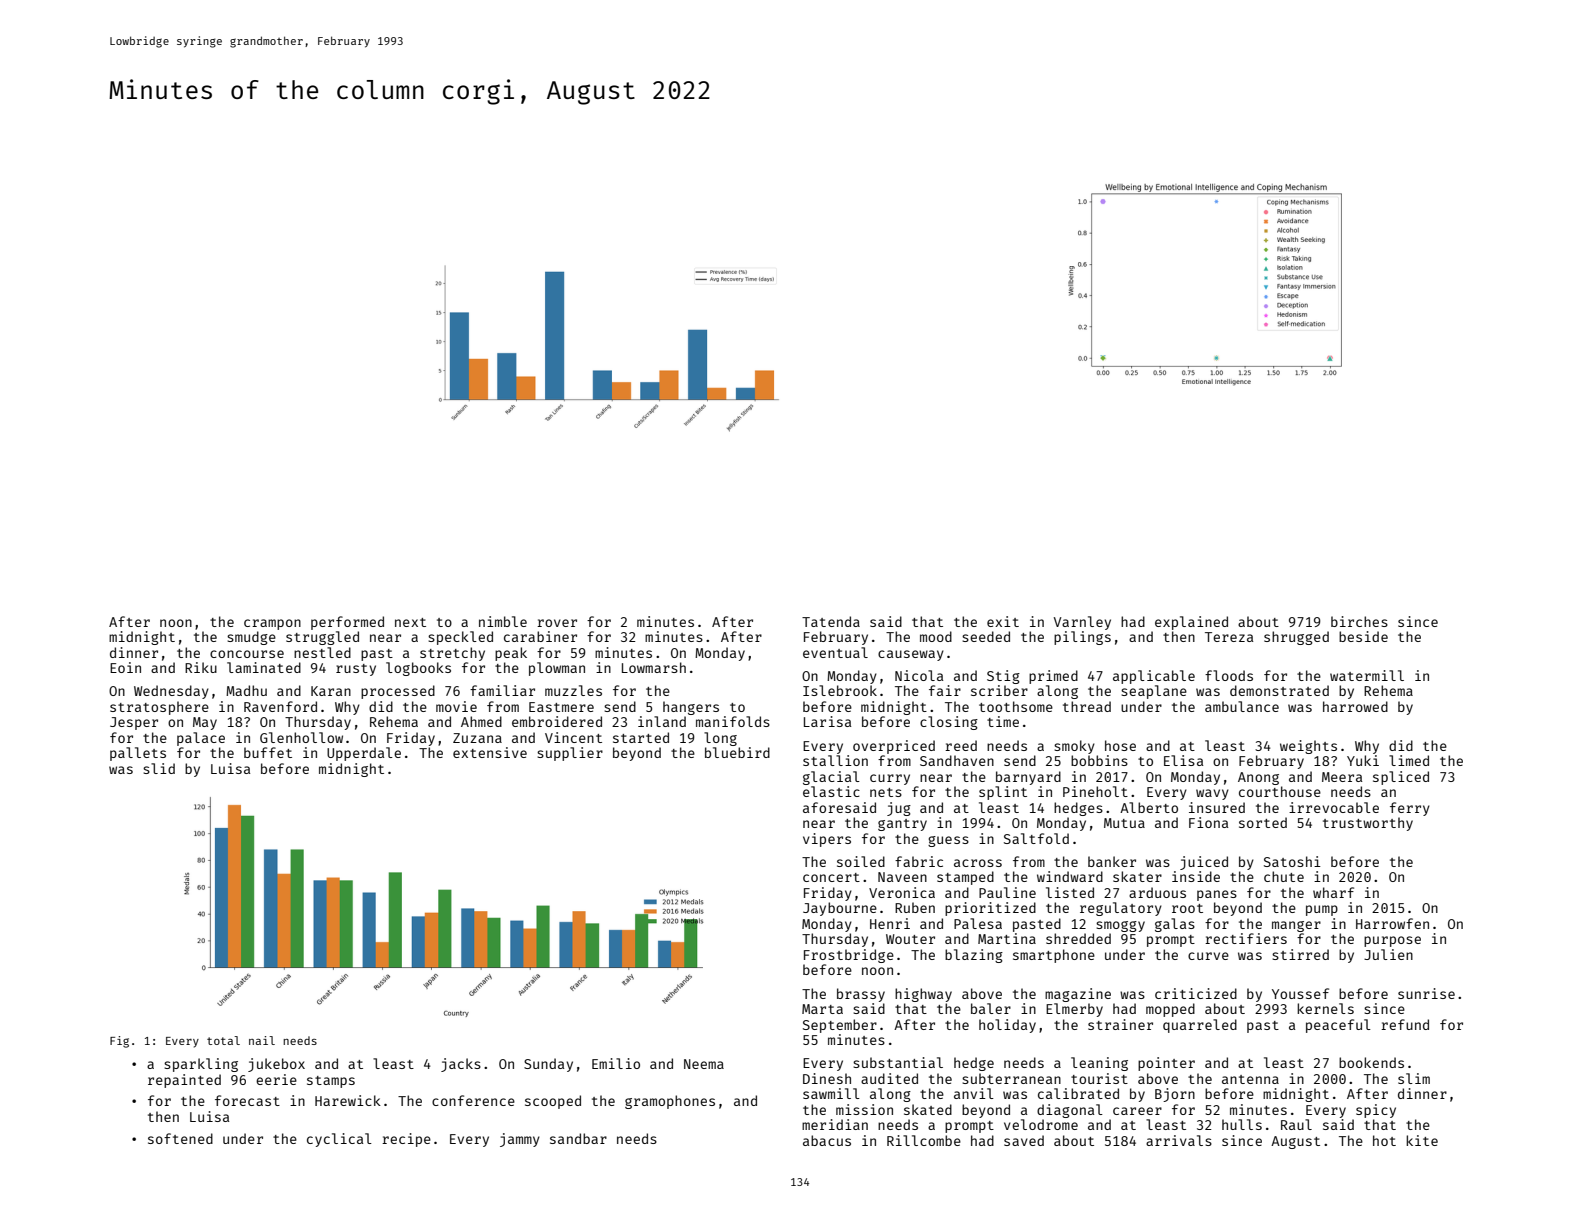 This page has width=1580, height=1221. Describe the element at coordinates (1359, 621) in the page. I see `birches` at that location.
